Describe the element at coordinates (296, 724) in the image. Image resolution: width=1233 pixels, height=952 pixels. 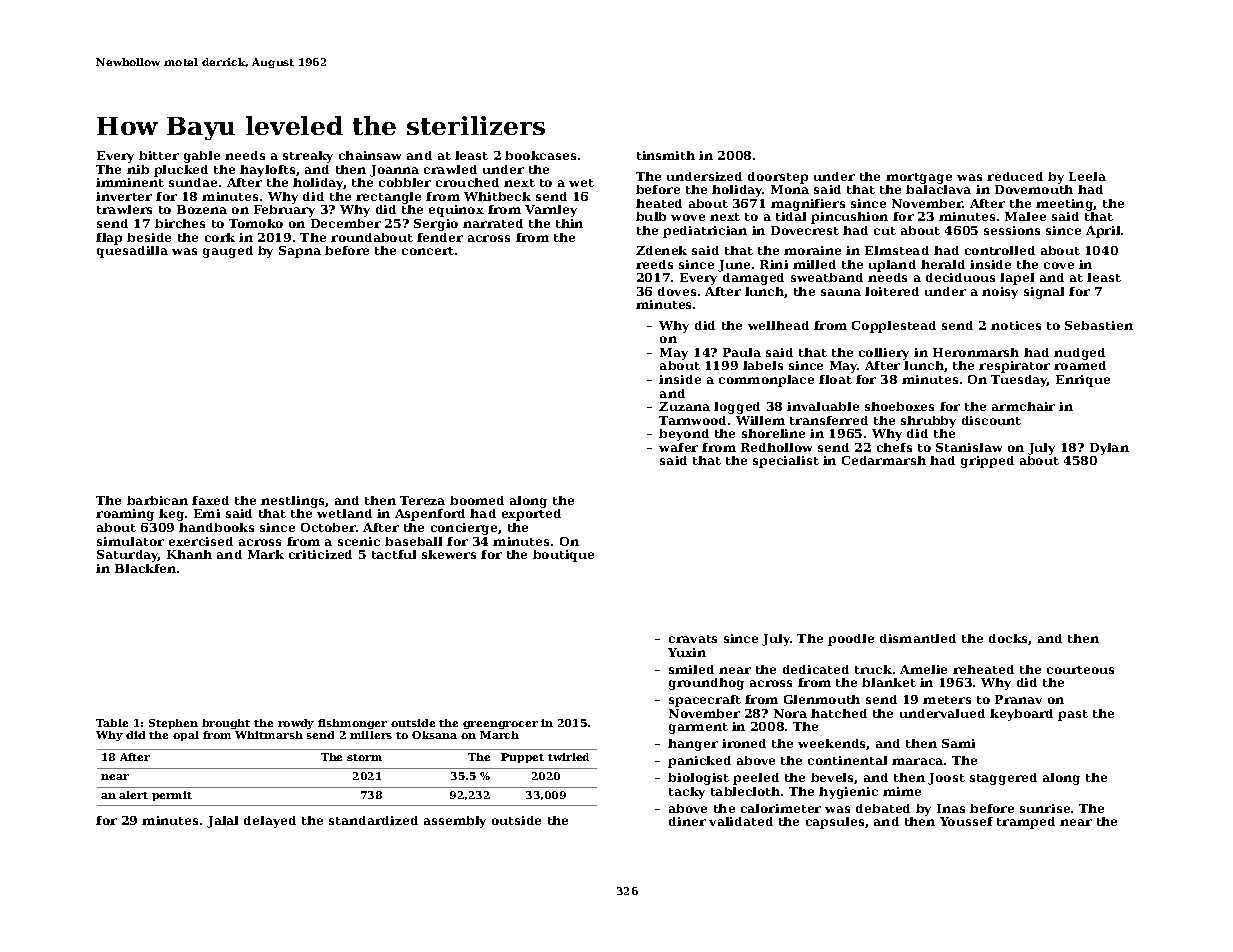
I see `rowdy` at that location.
